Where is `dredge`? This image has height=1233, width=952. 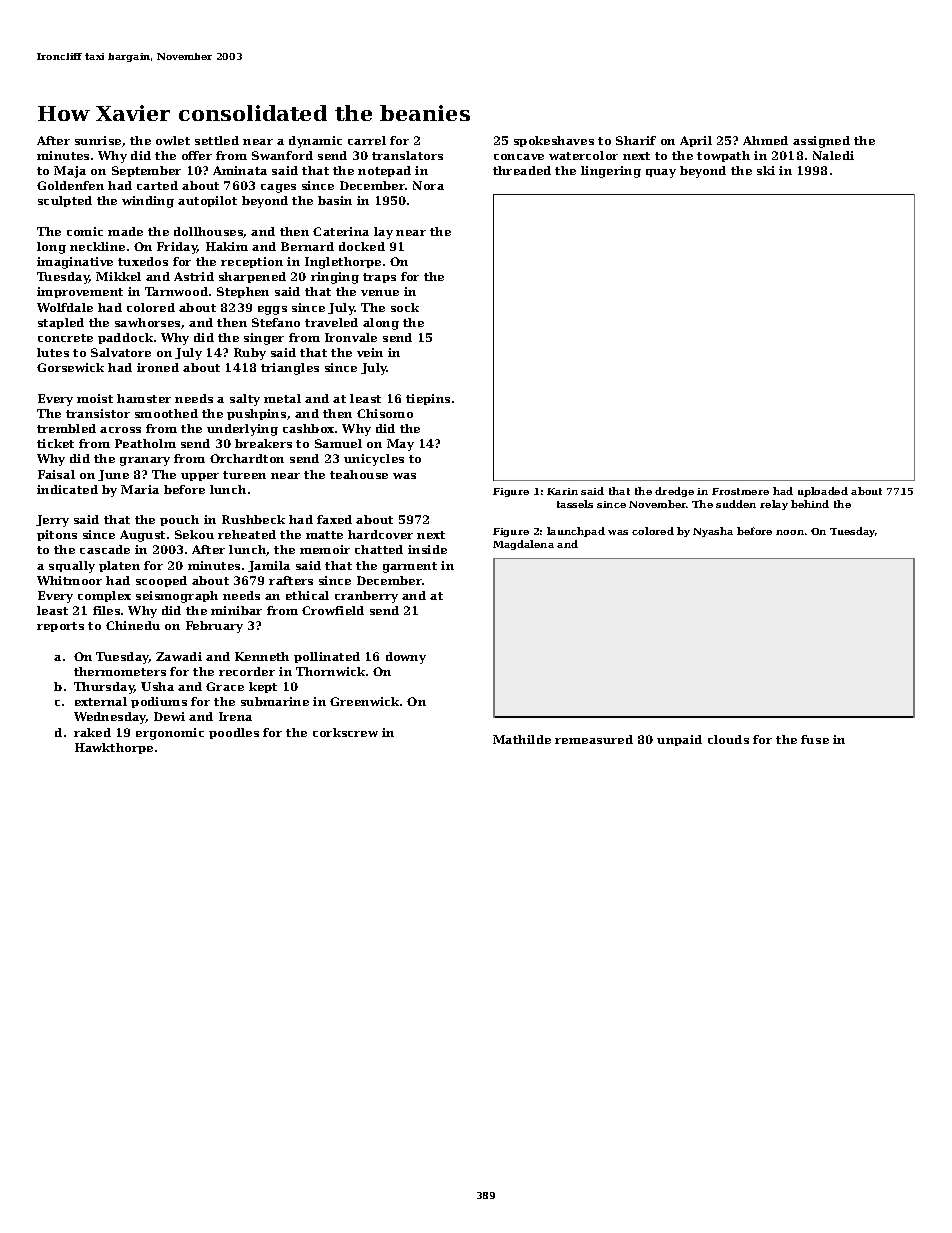
dredge is located at coordinates (674, 492).
